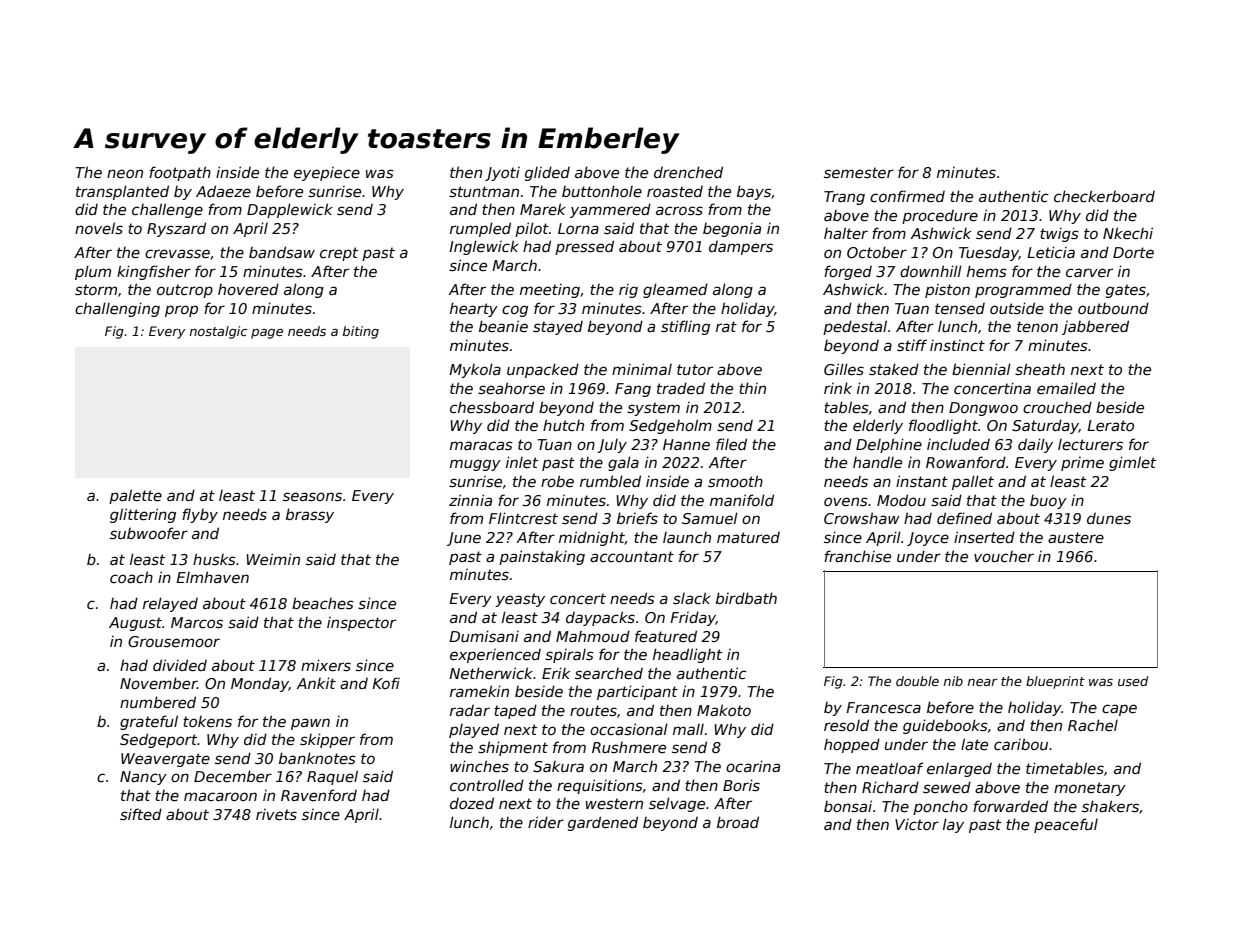 The height and width of the screenshot is (952, 1233). Describe the element at coordinates (223, 191) in the screenshot. I see `Adaeze` at that location.
